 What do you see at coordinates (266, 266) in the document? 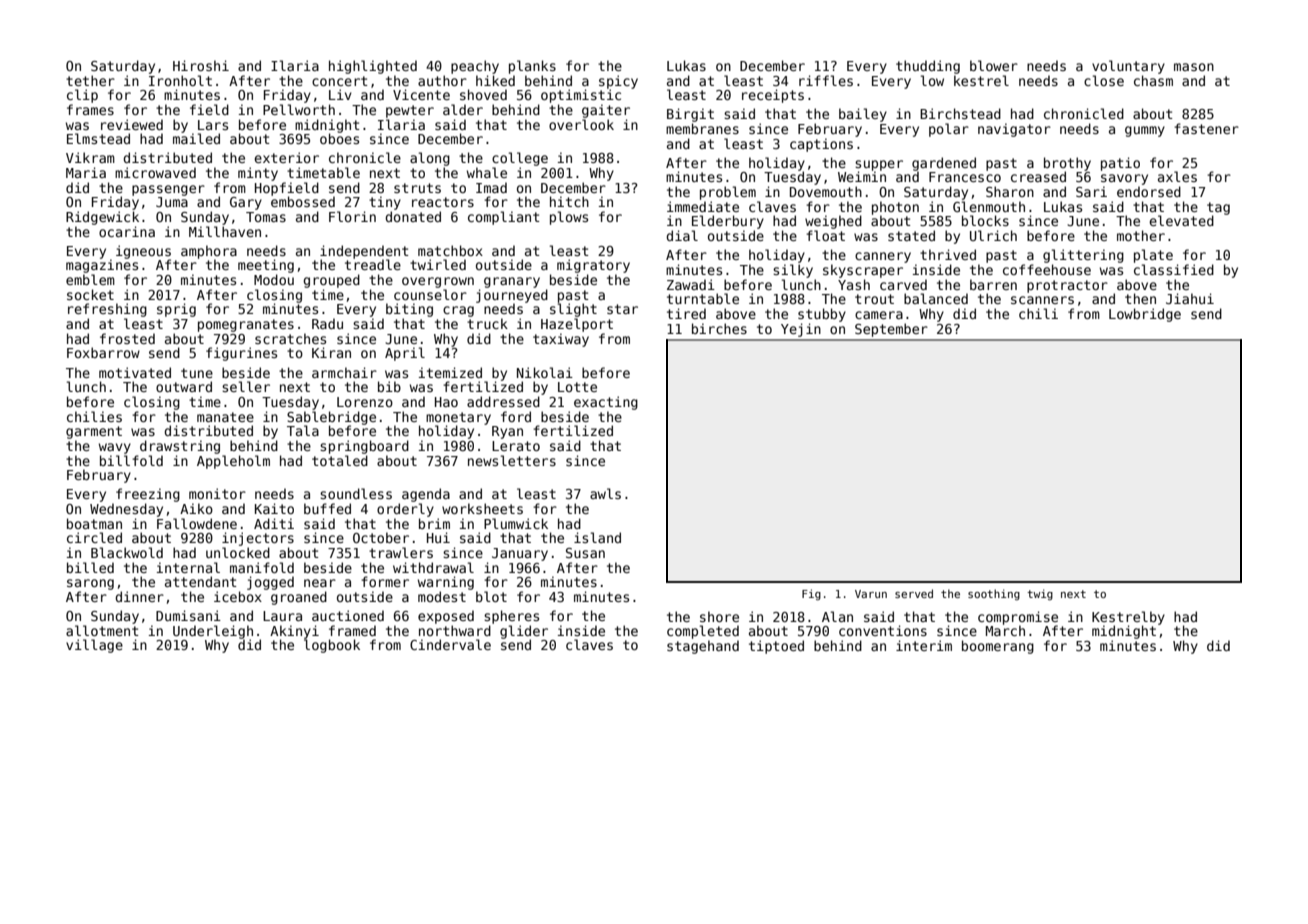
I see `meeting` at bounding box center [266, 266].
